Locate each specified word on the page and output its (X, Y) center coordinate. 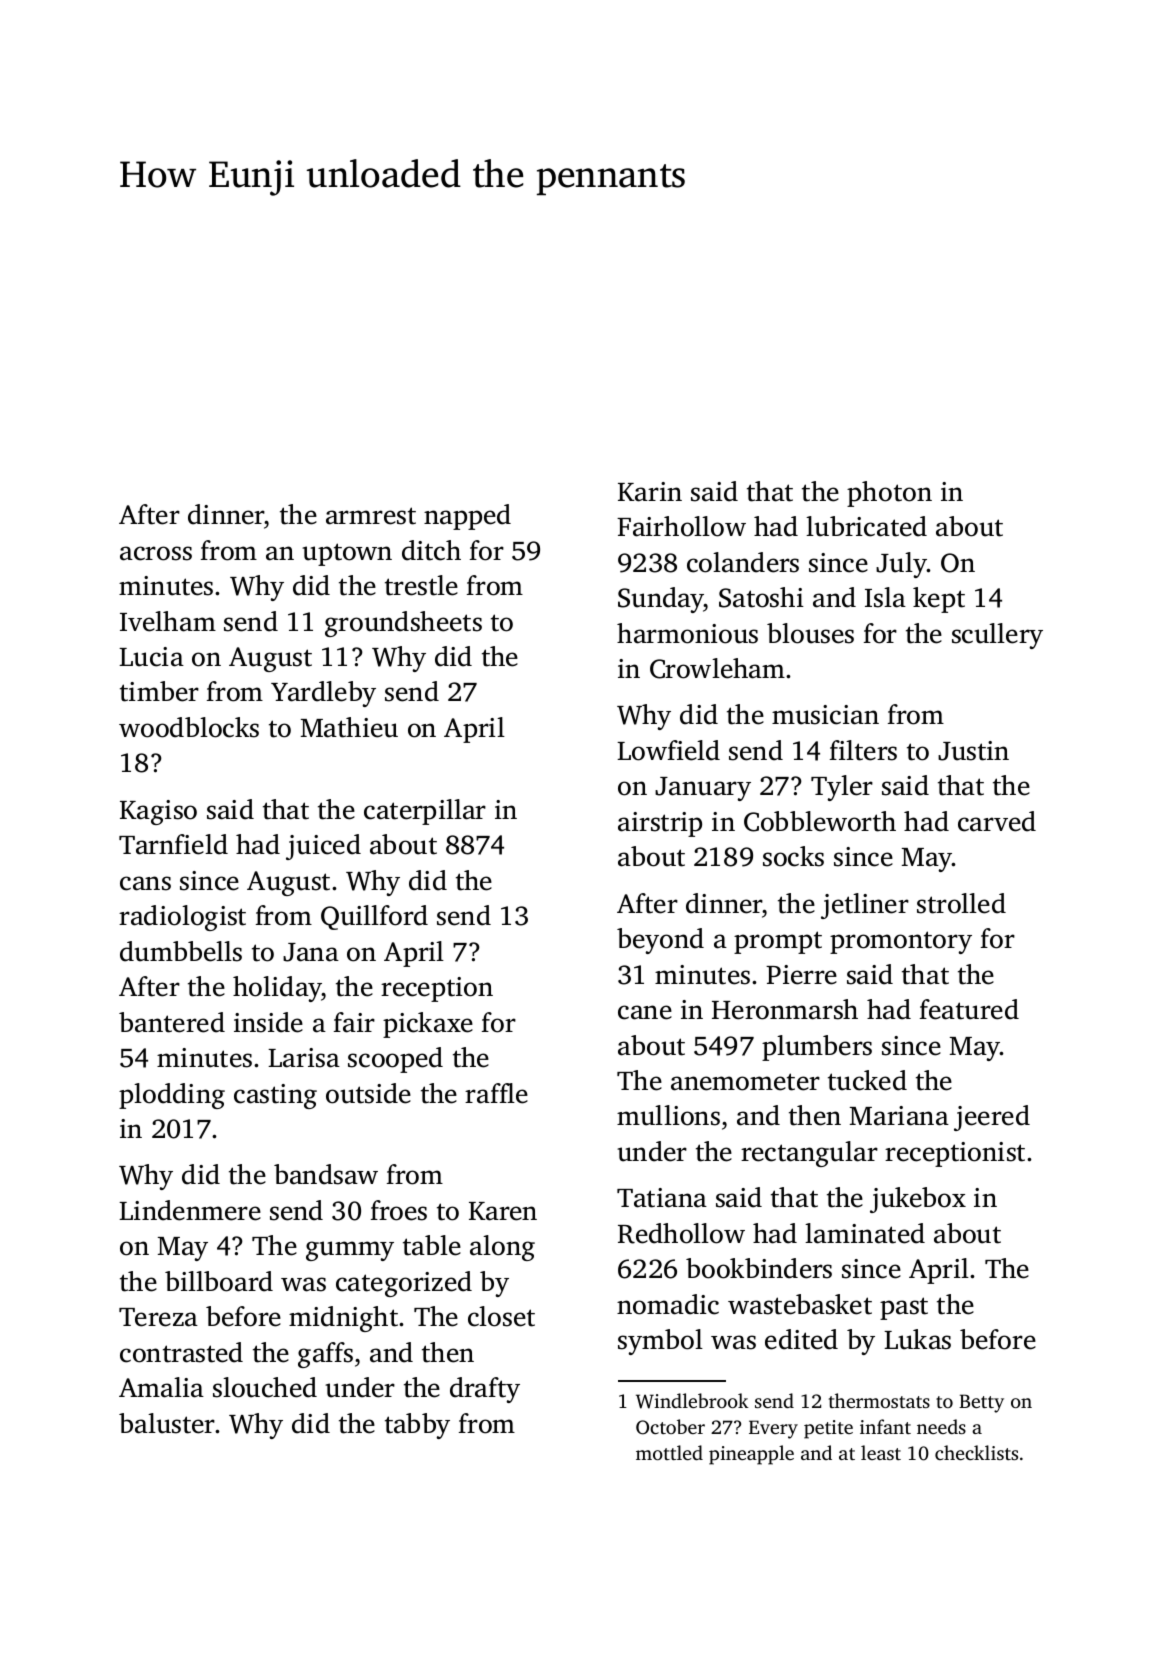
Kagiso (158, 812)
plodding (172, 1096)
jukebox (918, 1200)
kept (939, 600)
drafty (485, 1390)
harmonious (687, 633)
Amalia (161, 1387)
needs (941, 1426)
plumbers (817, 1048)
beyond (660, 941)
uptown (347, 554)
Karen (503, 1211)
